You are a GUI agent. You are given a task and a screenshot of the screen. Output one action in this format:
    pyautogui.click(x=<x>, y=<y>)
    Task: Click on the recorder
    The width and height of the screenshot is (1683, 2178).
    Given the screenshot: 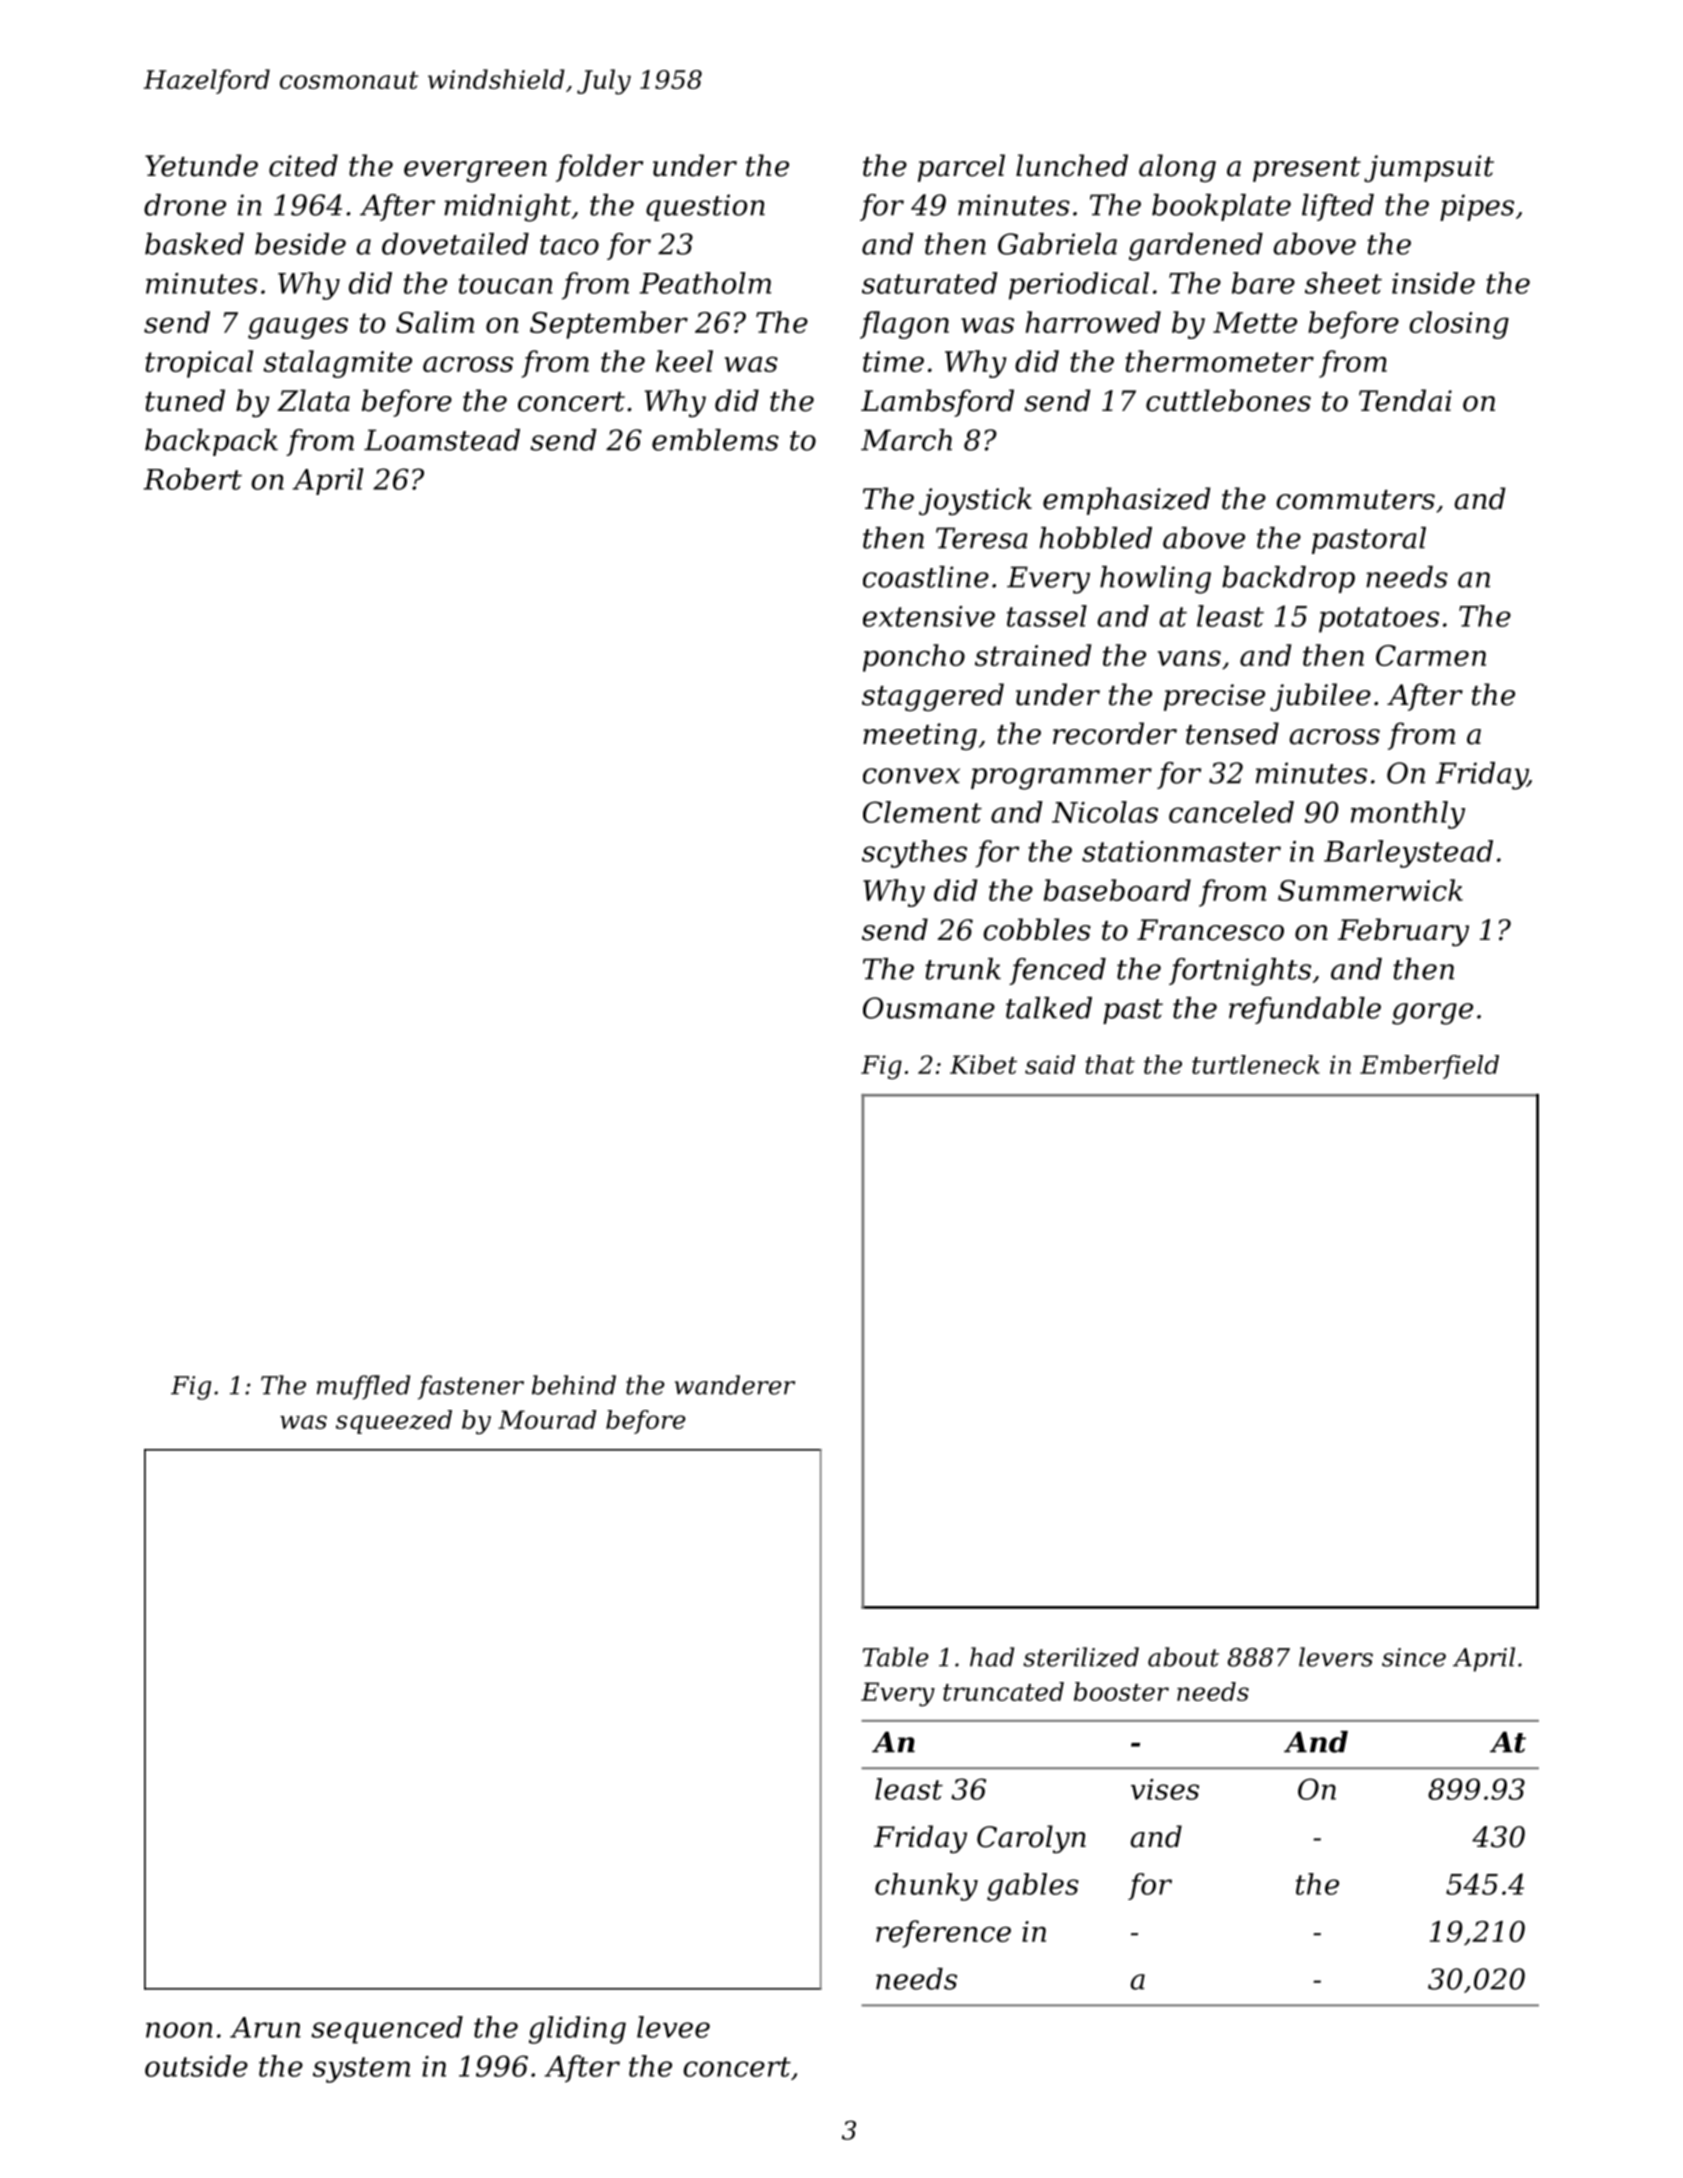 What is the action you would take?
    pyautogui.click(x=1115, y=733)
